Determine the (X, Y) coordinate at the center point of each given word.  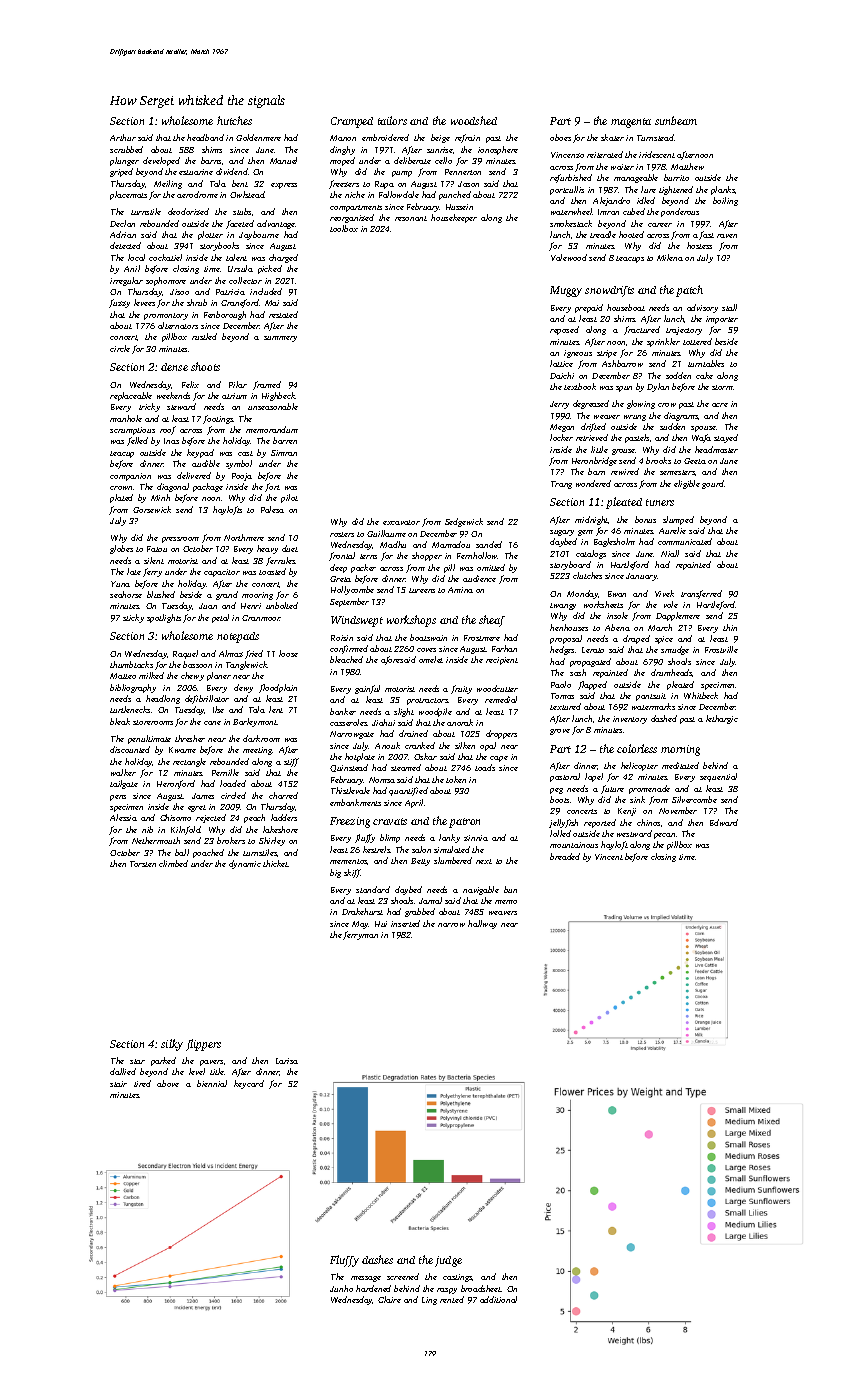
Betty (420, 862)
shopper (427, 556)
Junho (341, 1288)
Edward (724, 822)
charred (283, 795)
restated (283, 314)
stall (729, 307)
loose (288, 653)
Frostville (721, 649)
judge (448, 1261)
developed (161, 161)
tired (142, 1083)
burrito (676, 177)
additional (498, 1299)
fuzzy (119, 303)
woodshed (474, 120)
